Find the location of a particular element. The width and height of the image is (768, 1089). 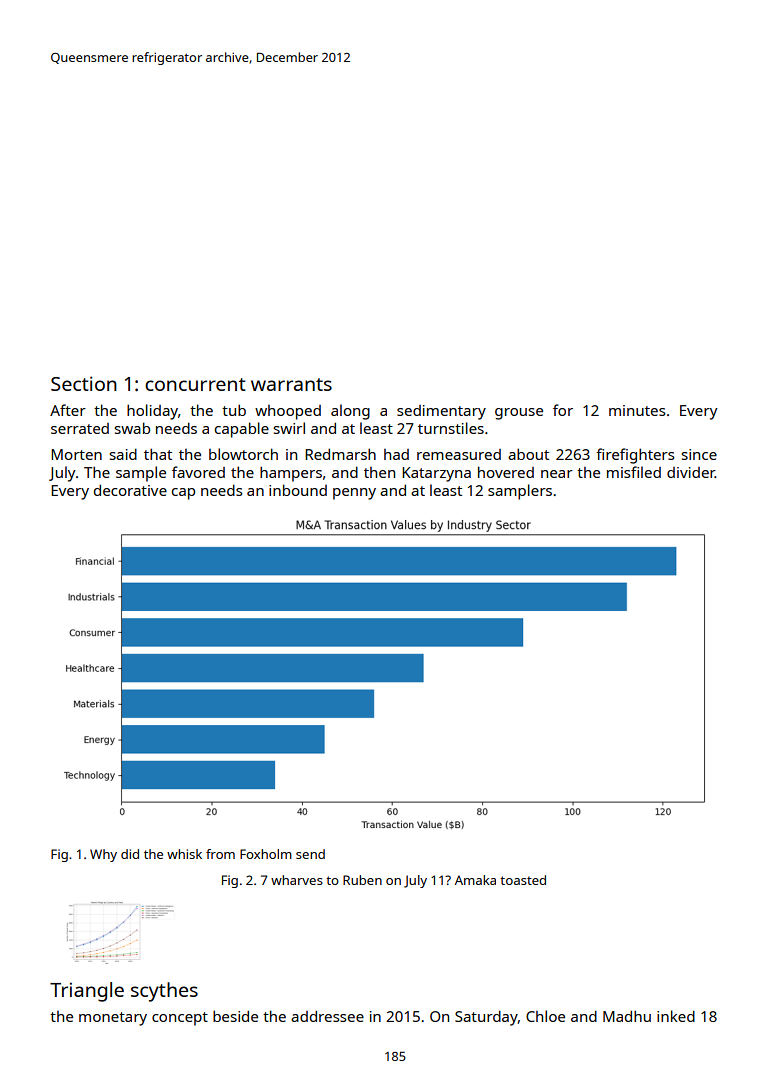

sedimentary is located at coordinates (441, 412).
